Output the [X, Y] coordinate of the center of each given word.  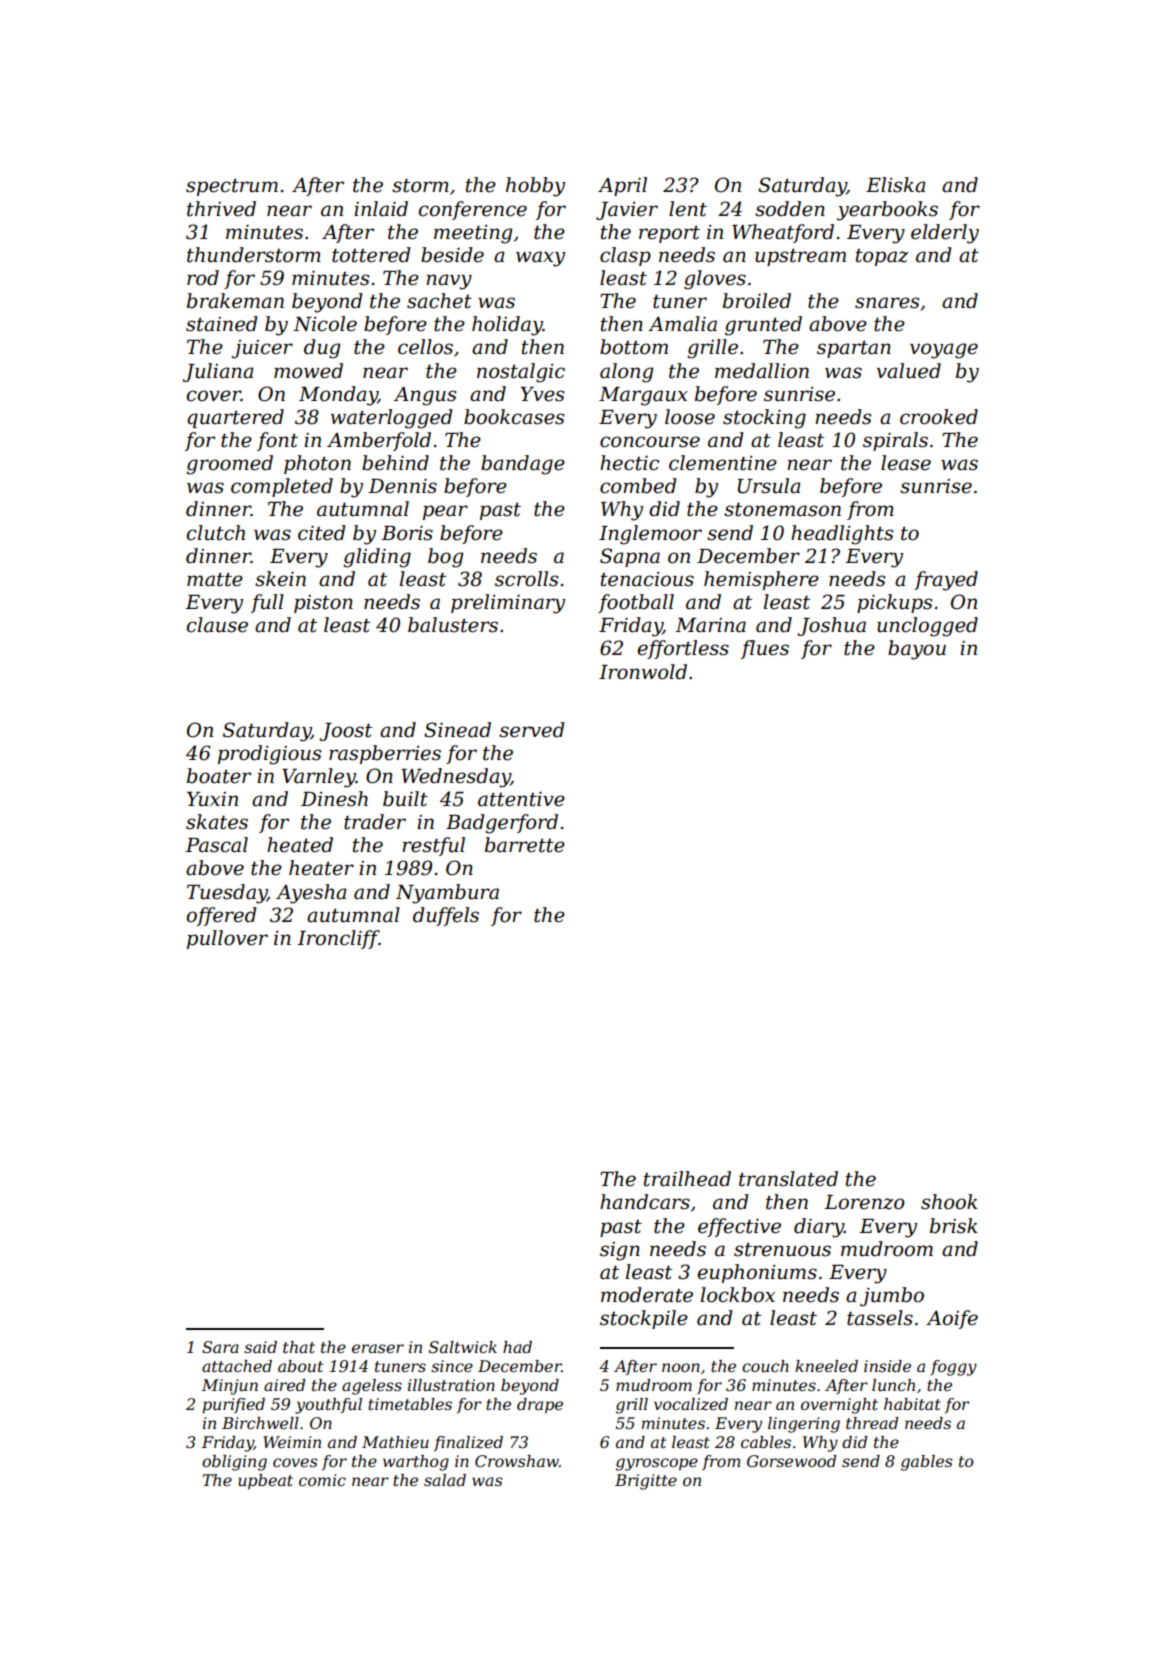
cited [322, 533]
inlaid [381, 209]
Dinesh [334, 799]
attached [237, 1366]
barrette [525, 845]
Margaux [643, 396]
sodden [790, 209]
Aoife [952, 1319]
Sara [220, 1347]
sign [620, 1251]
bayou [917, 650]
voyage [944, 351]
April [622, 186]
